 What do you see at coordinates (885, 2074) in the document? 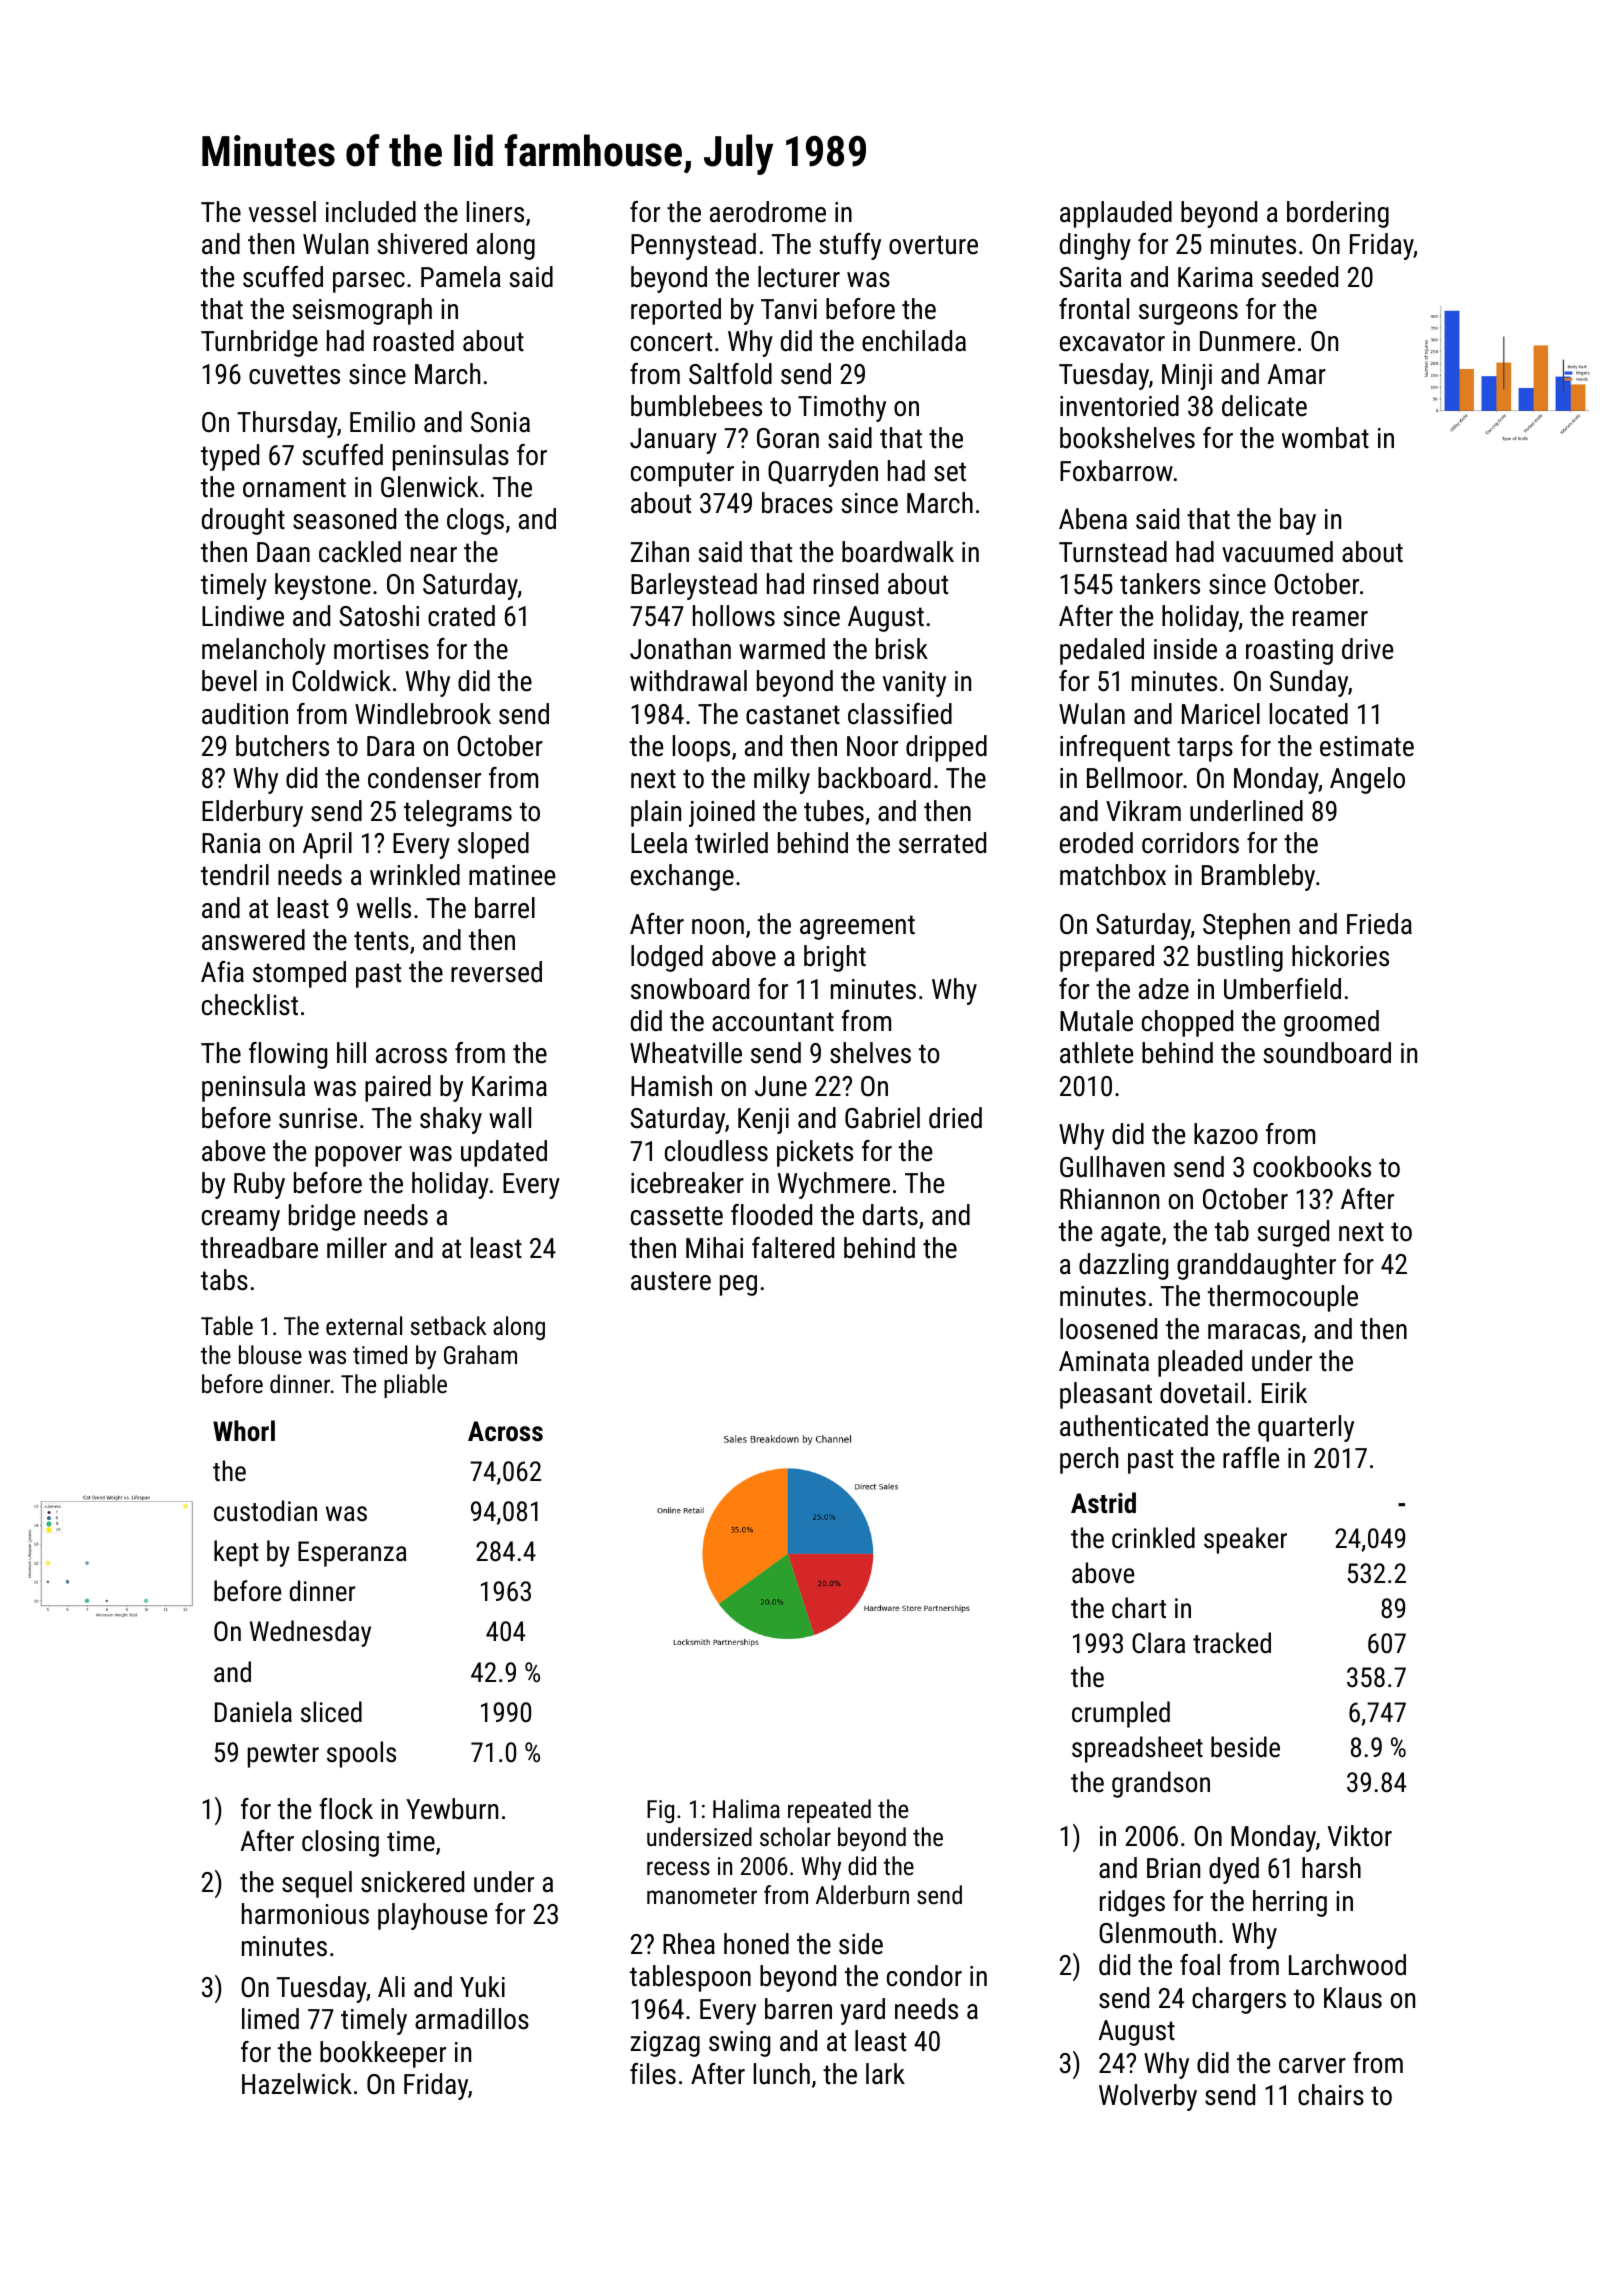
I see `lark` at bounding box center [885, 2074].
